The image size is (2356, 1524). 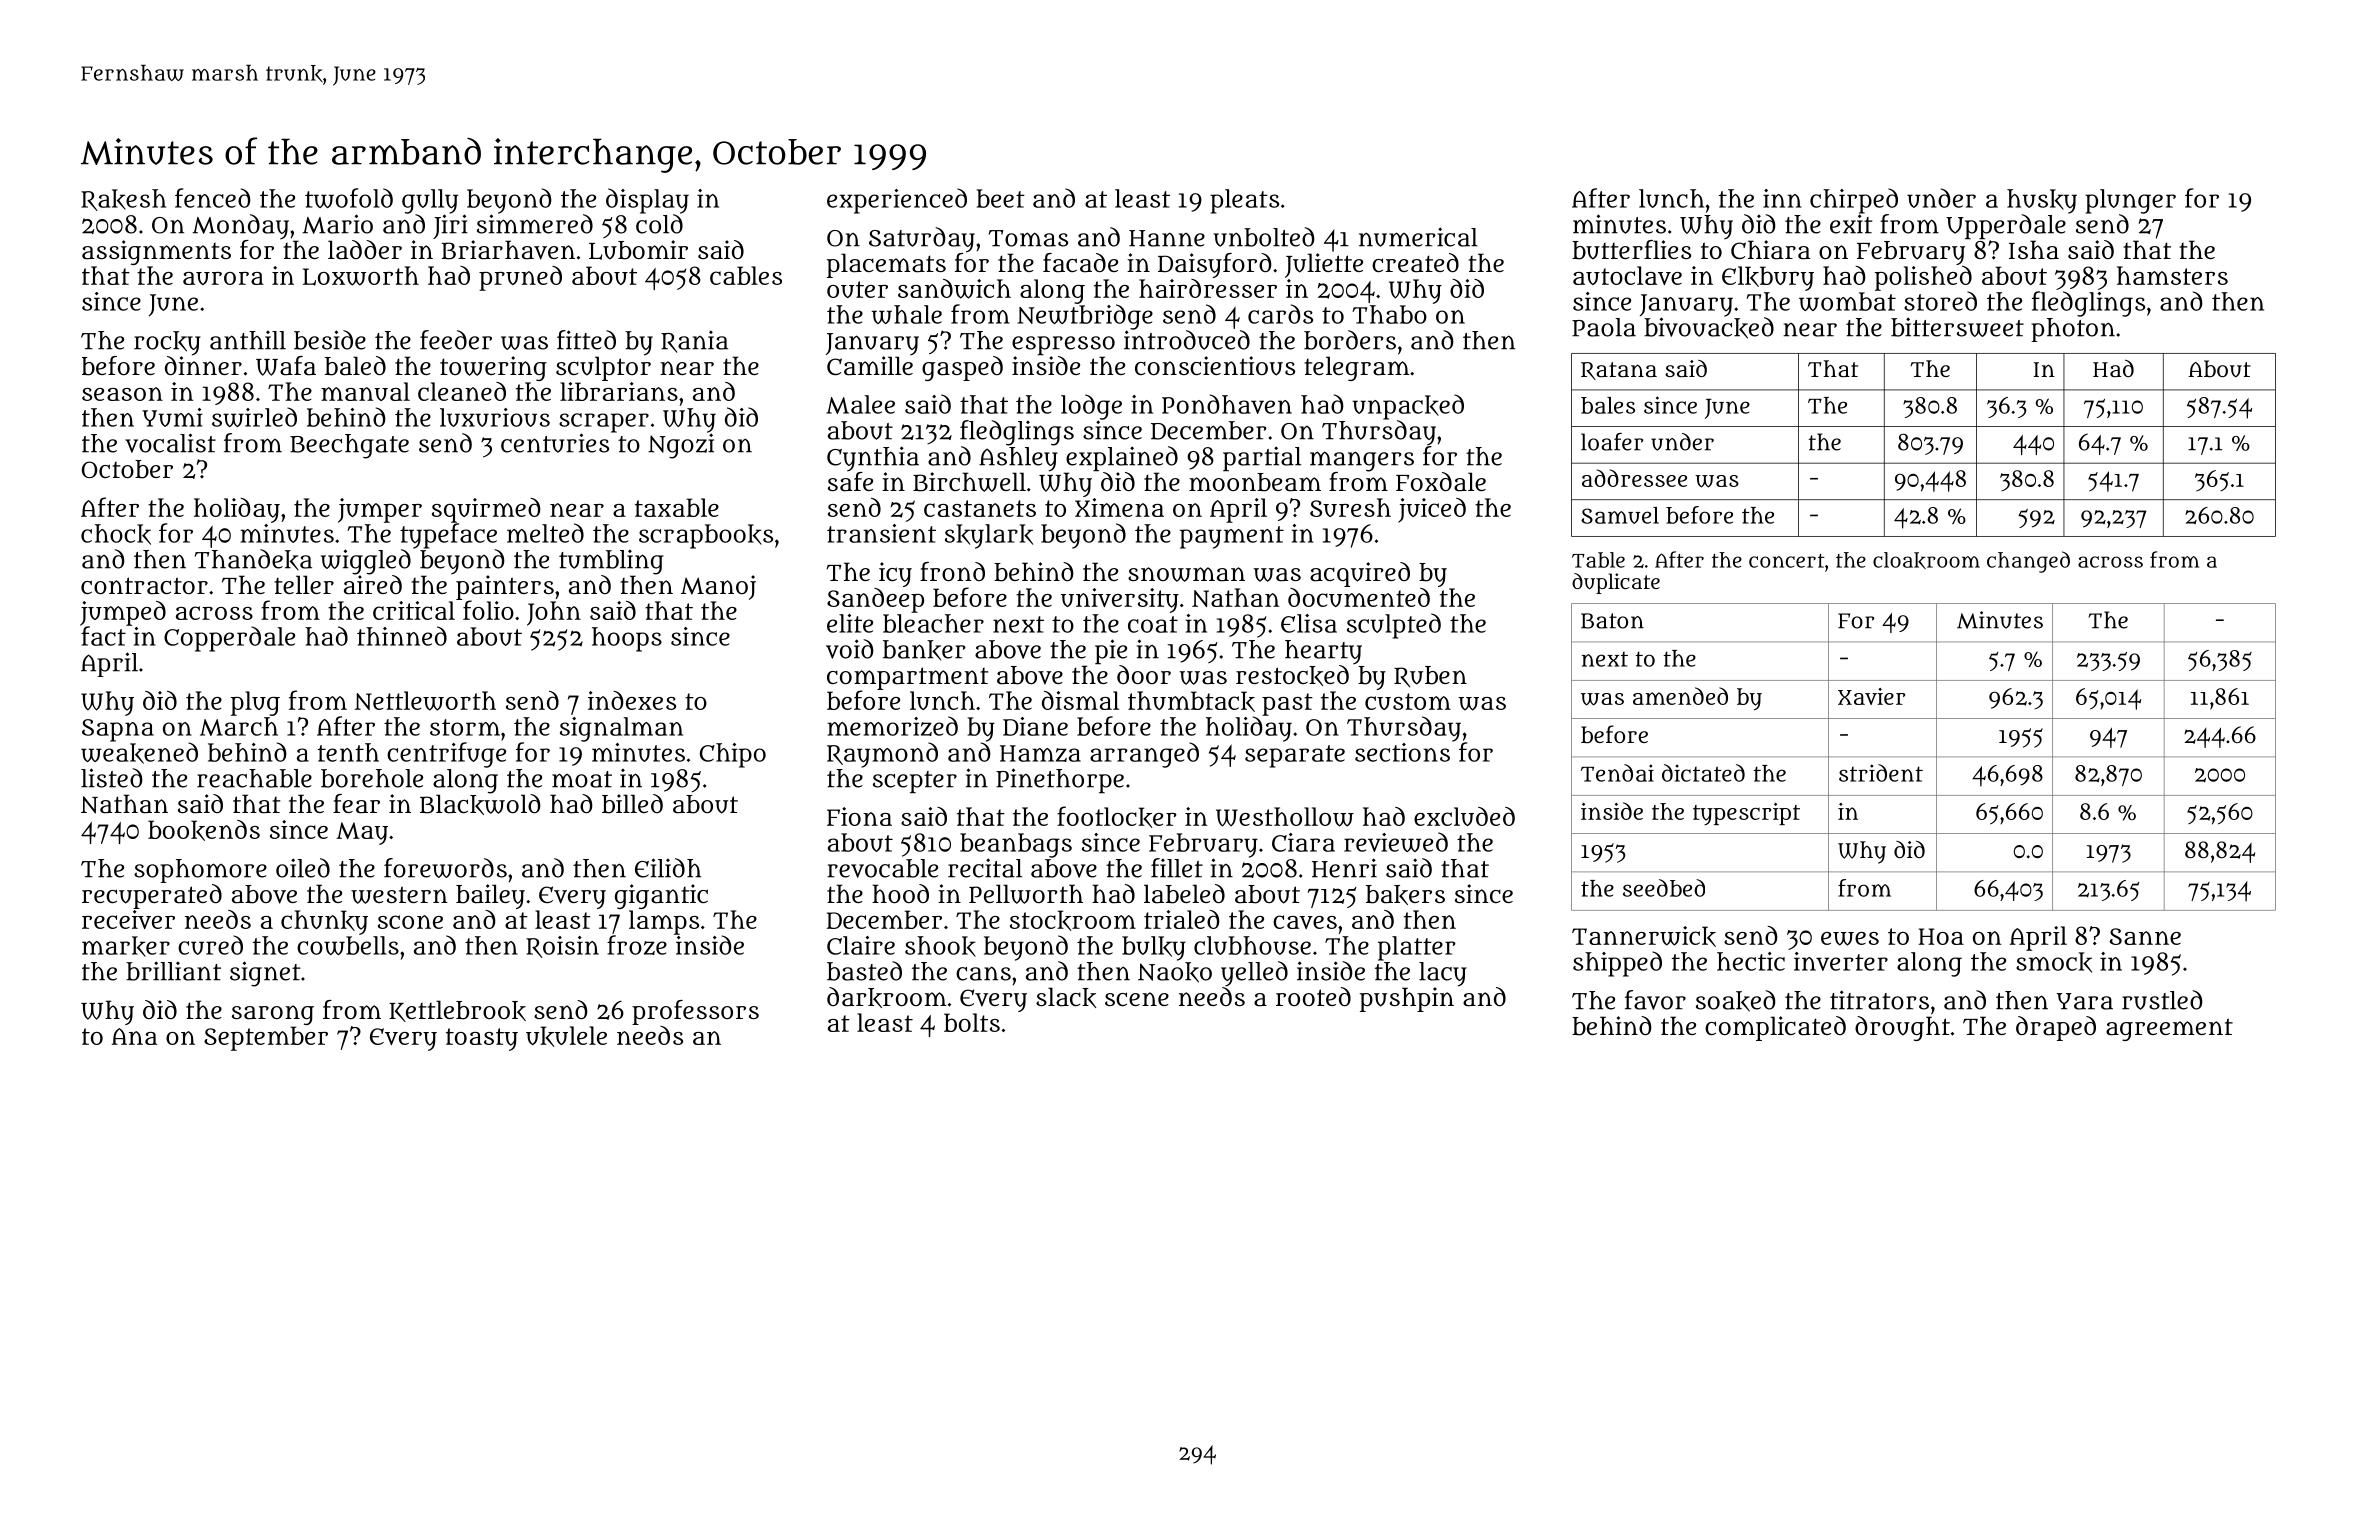 I want to click on indexes, so click(x=632, y=700).
